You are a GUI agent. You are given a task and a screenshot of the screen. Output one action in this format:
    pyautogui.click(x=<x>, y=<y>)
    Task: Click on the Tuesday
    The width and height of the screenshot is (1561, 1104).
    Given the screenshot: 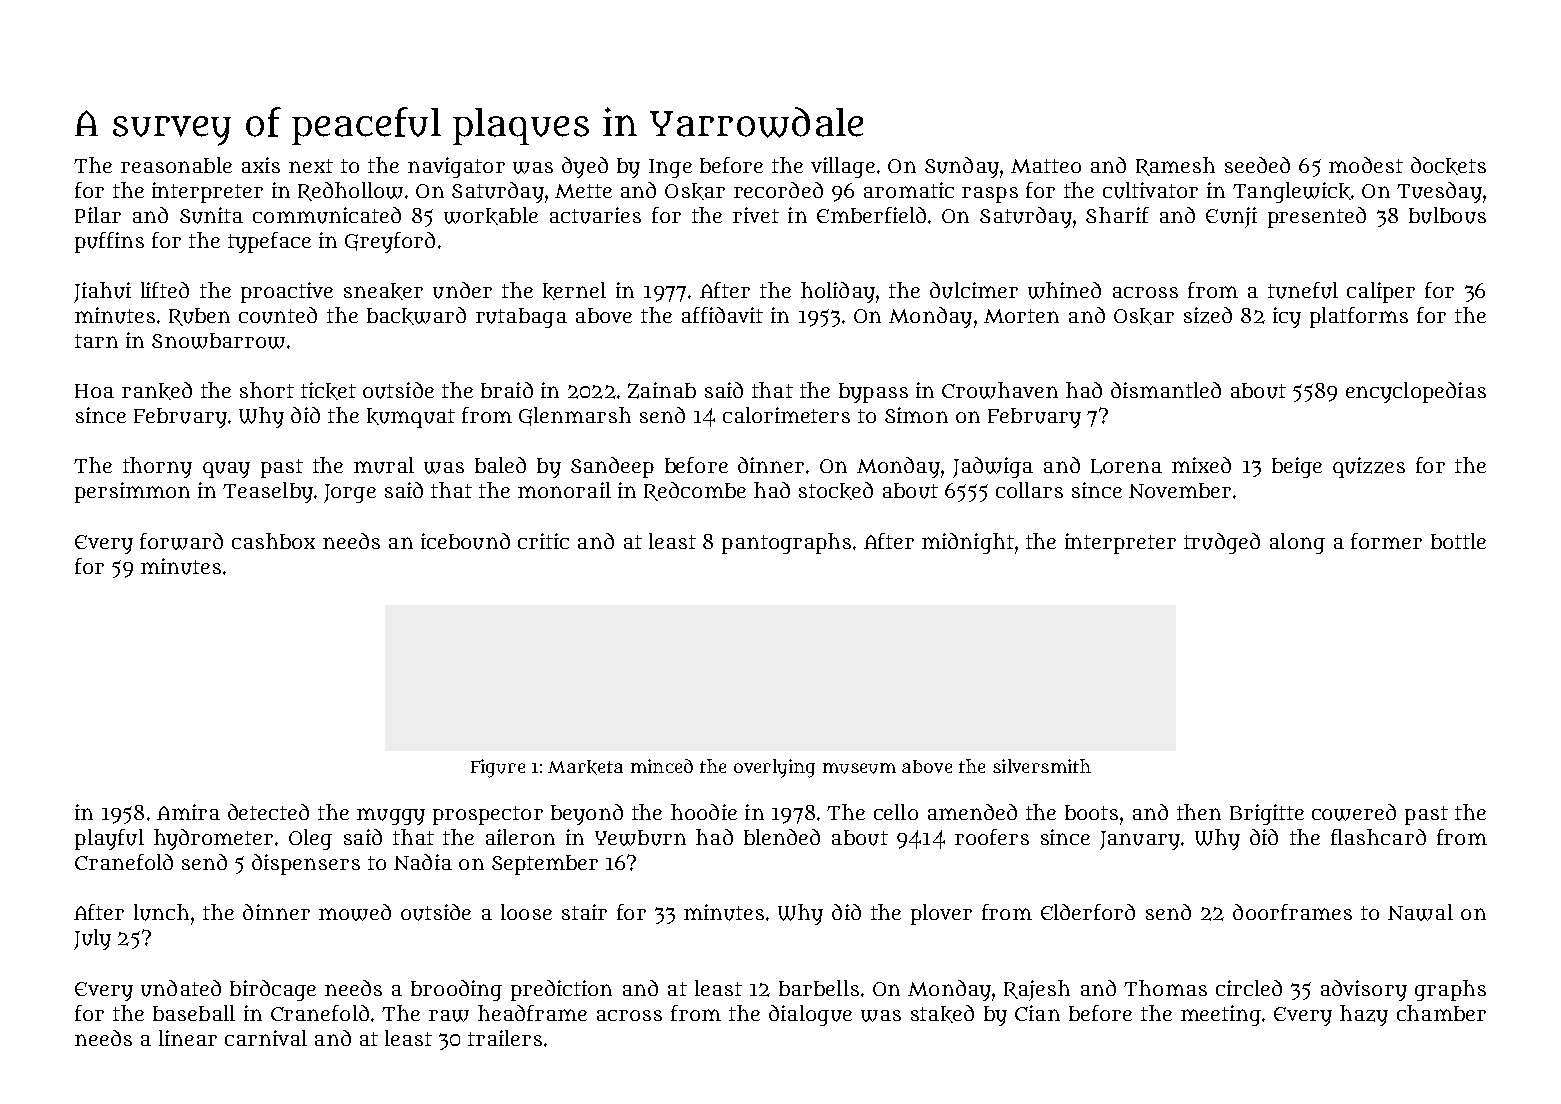 What is the action you would take?
    pyautogui.click(x=1439, y=192)
